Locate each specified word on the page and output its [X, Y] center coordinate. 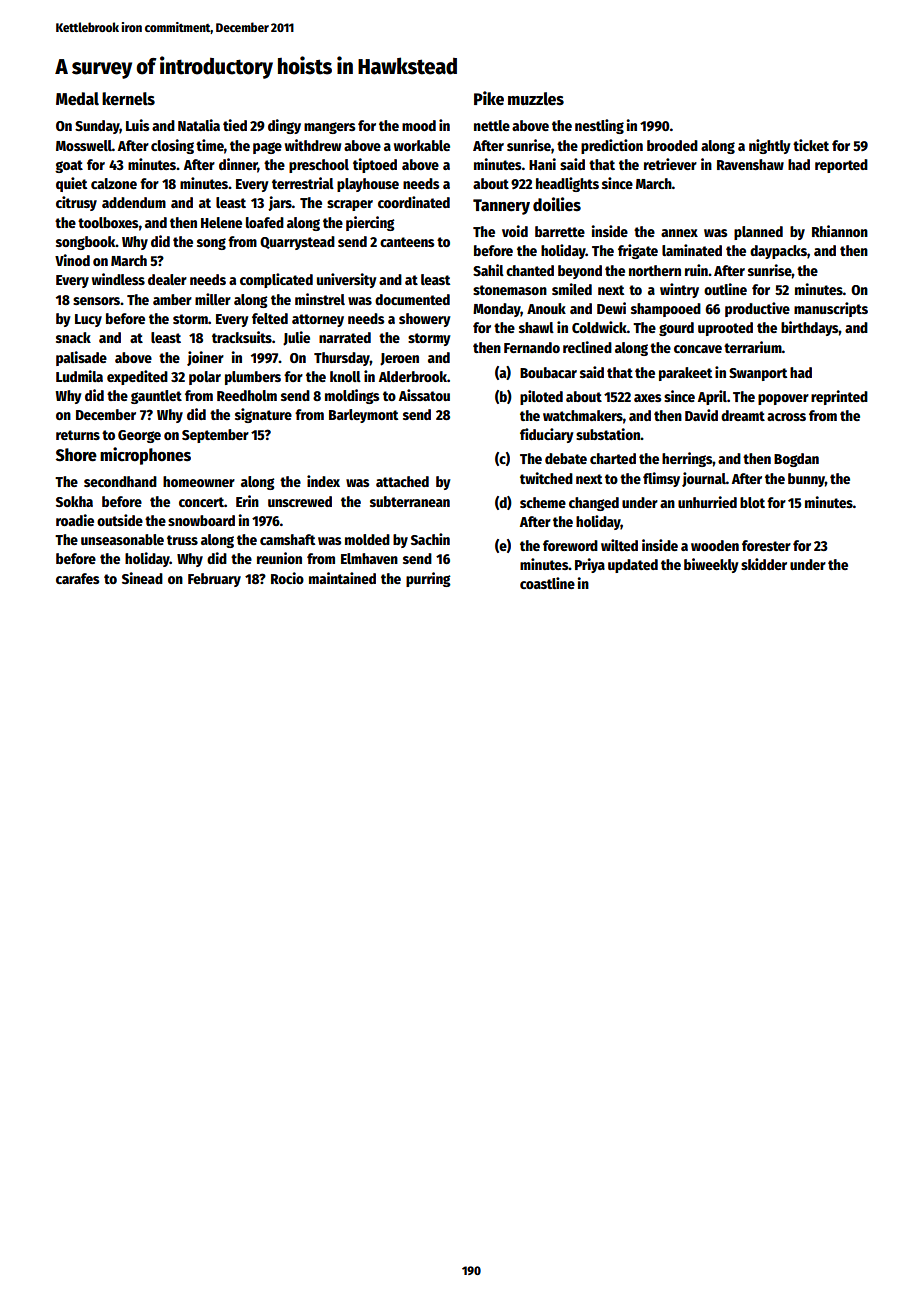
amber [172, 299]
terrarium [753, 347]
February [214, 580]
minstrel [320, 299]
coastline [547, 583]
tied [235, 125]
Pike [489, 98]
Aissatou [424, 395]
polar [205, 378]
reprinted [839, 397]
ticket [811, 145]
